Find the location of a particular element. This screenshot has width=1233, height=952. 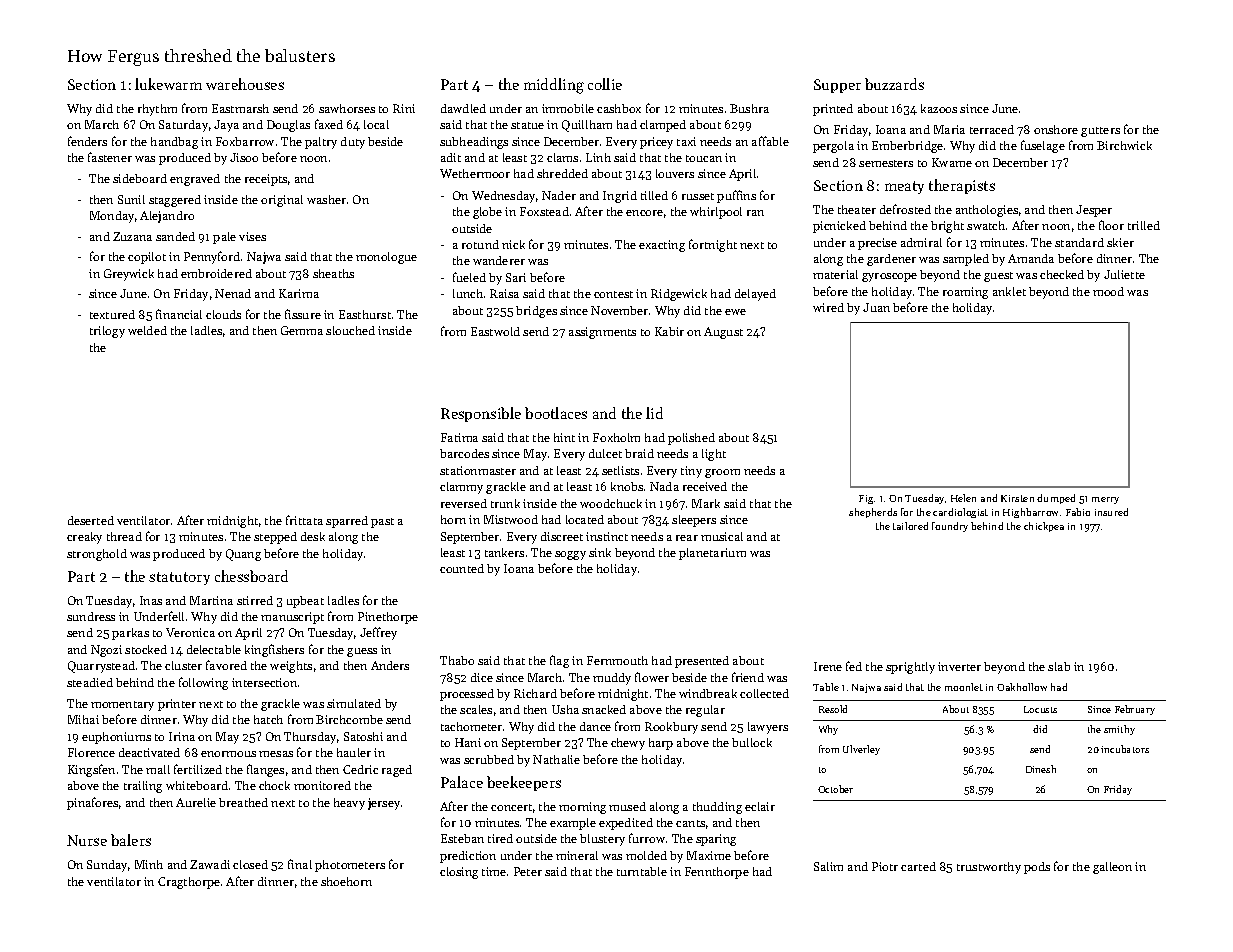

chickpea is located at coordinates (1044, 527).
